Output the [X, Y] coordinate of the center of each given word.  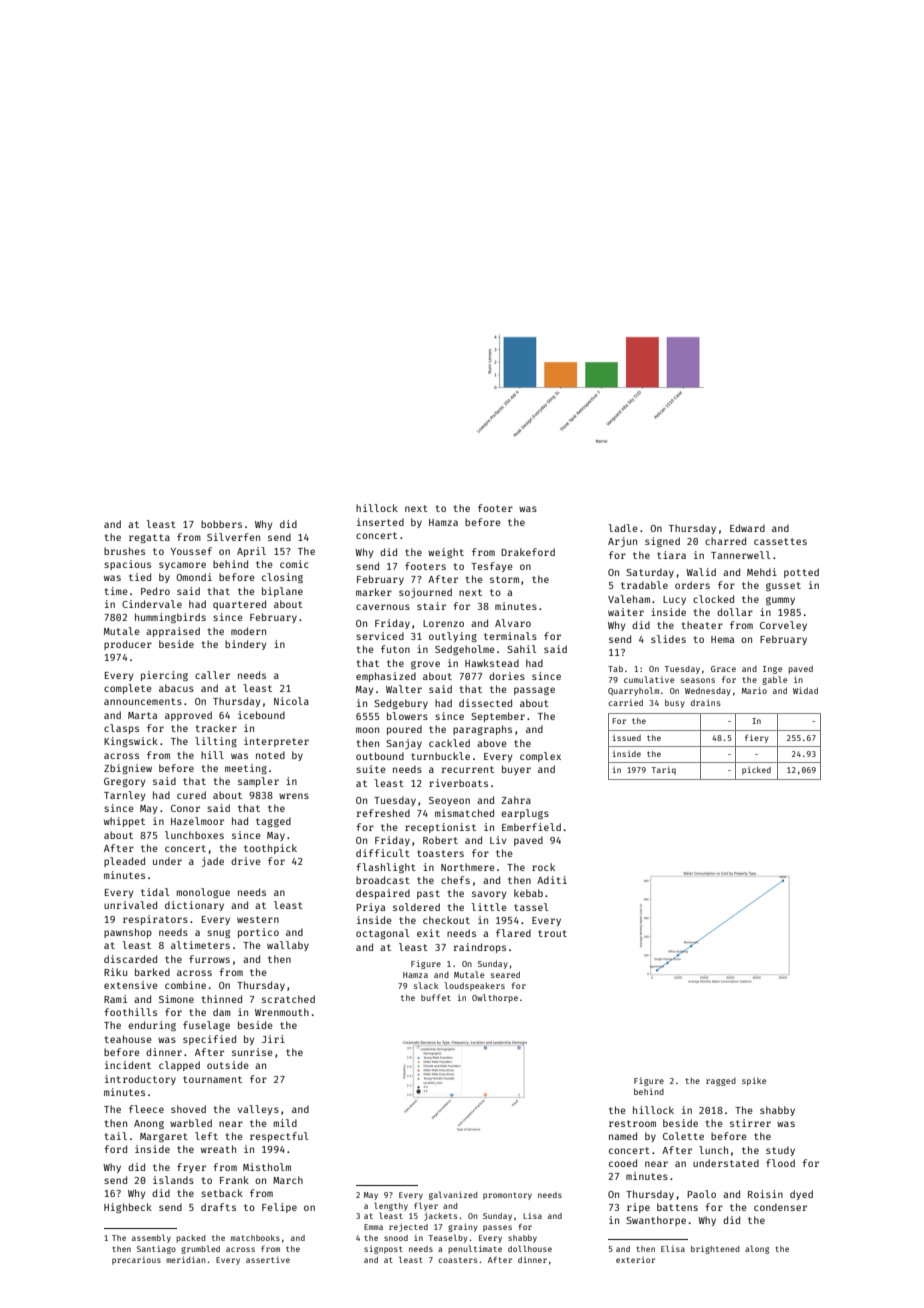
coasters [457, 1260]
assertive [268, 1259]
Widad [805, 690]
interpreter [276, 742]
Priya [370, 908]
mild [285, 1123]
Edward [747, 528]
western [258, 919]
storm [504, 579]
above [492, 743]
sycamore [182, 566]
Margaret [164, 1137]
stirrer [750, 1123]
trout [552, 933]
